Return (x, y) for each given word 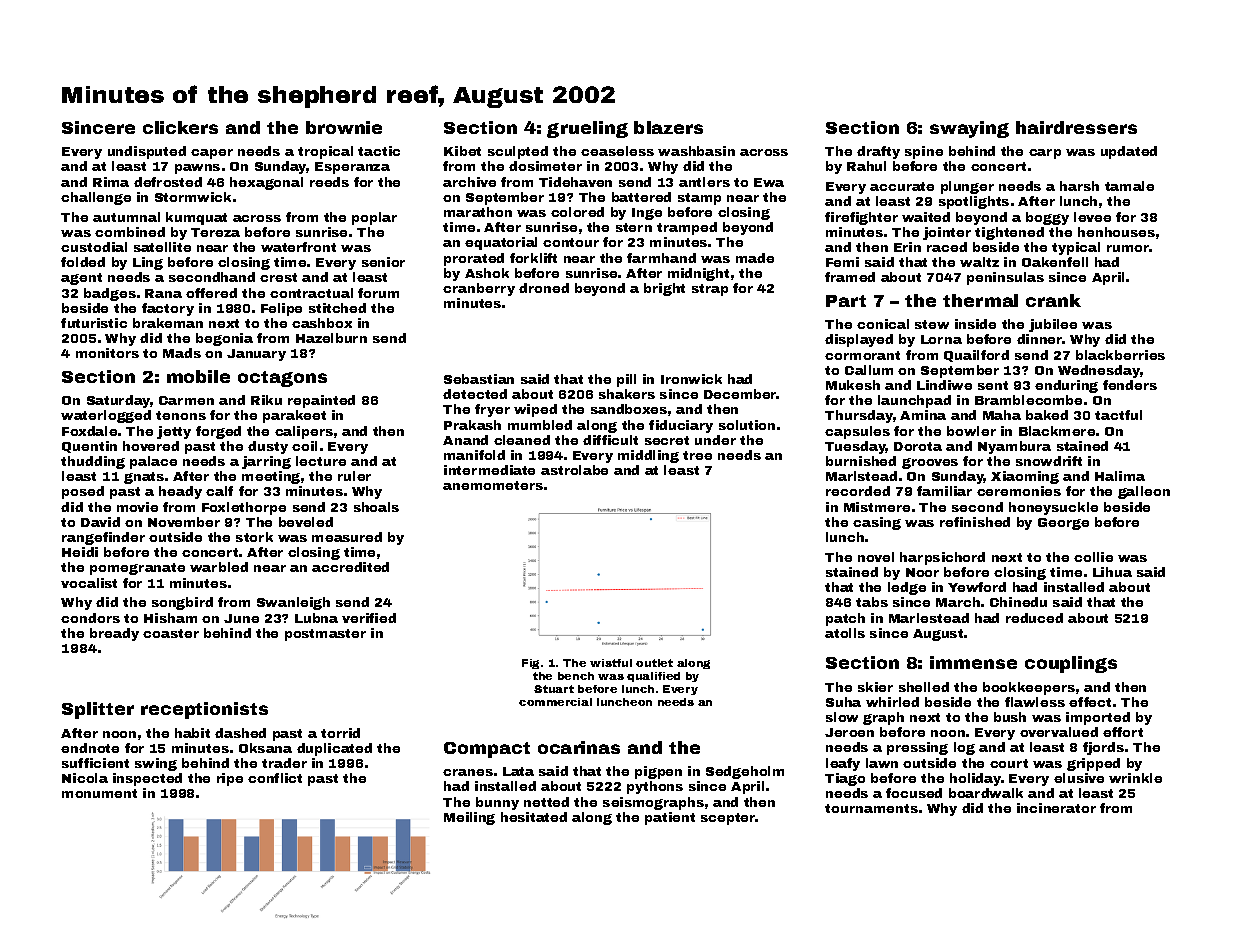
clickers (180, 127)
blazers (668, 127)
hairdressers (1076, 127)
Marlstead (861, 476)
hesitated (534, 817)
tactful (1118, 415)
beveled (306, 522)
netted (546, 802)
